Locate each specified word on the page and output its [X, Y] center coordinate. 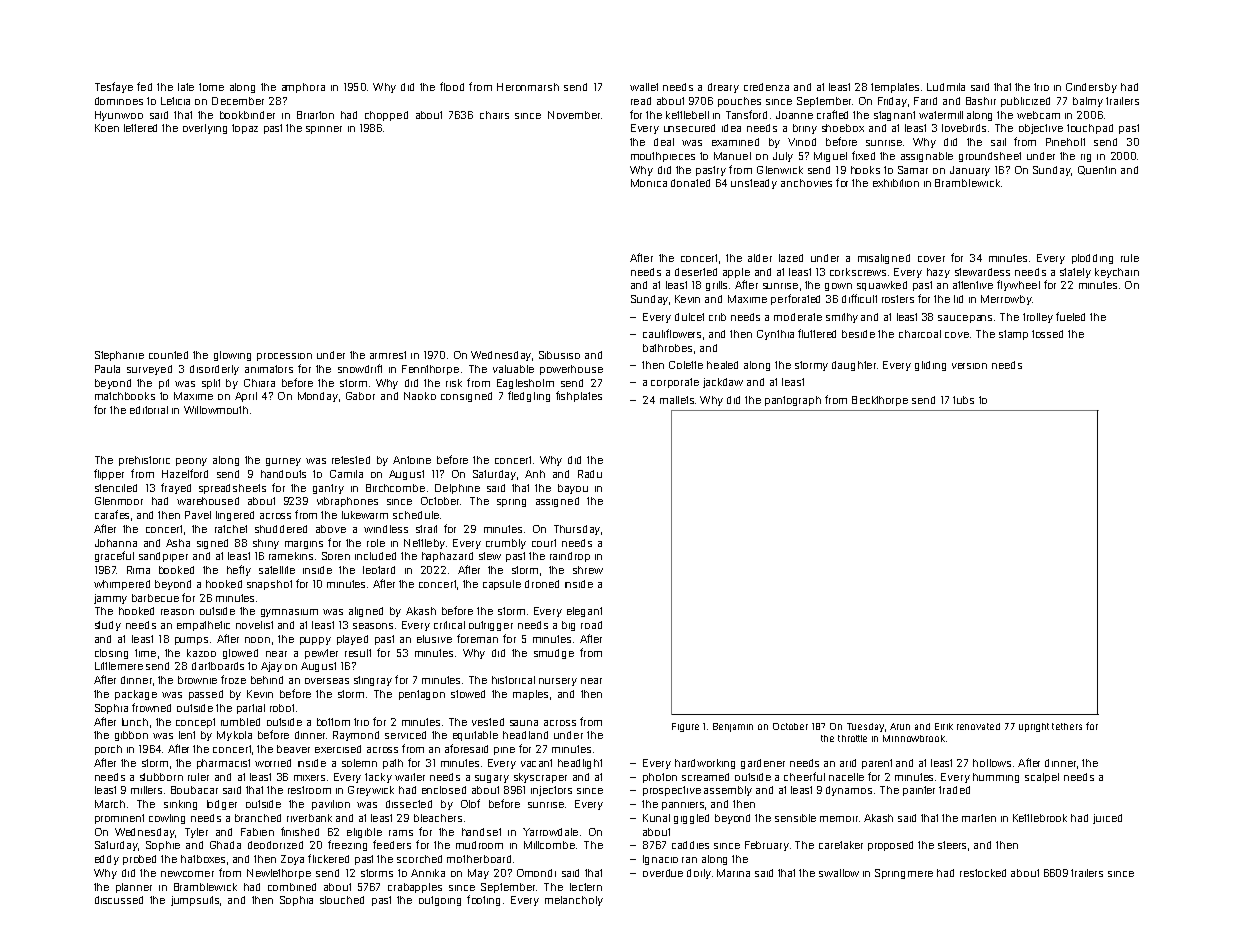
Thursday [577, 530]
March [110, 804]
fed [144, 86]
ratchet [231, 529]
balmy [1088, 102]
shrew [588, 570]
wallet [644, 87]
